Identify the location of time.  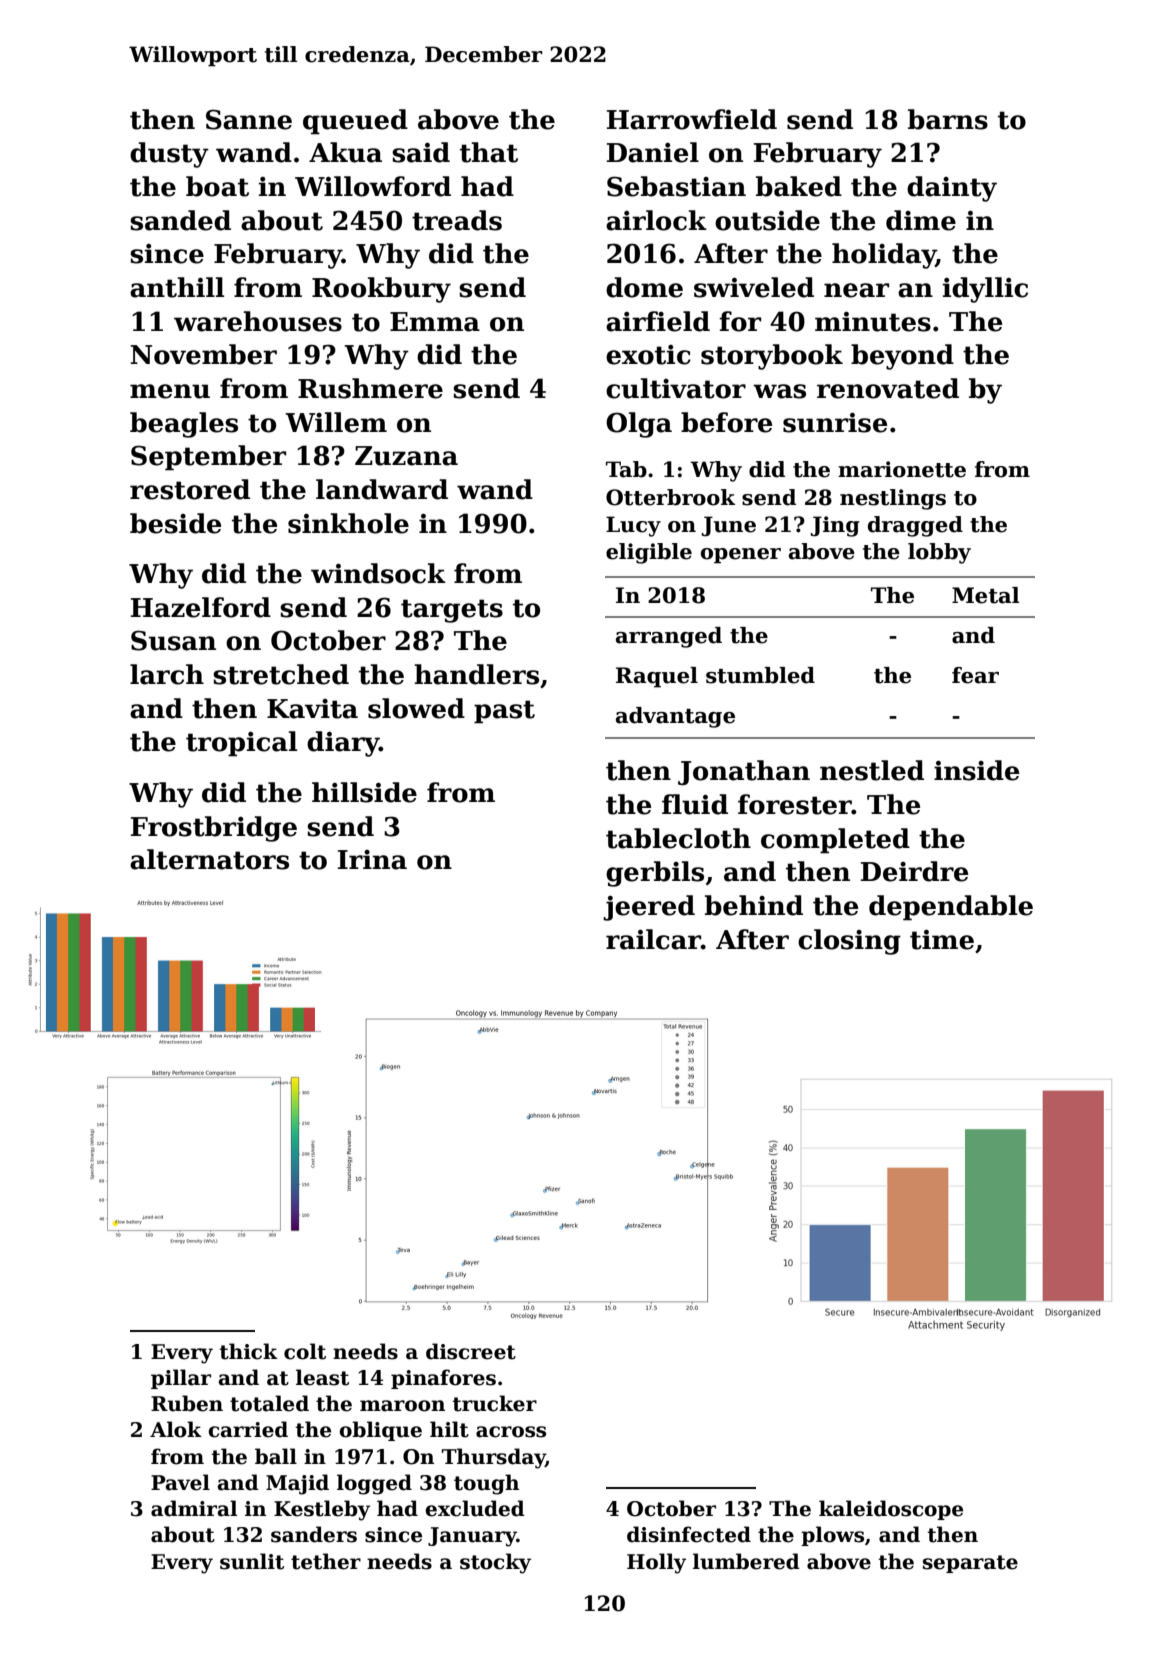
(942, 940).
